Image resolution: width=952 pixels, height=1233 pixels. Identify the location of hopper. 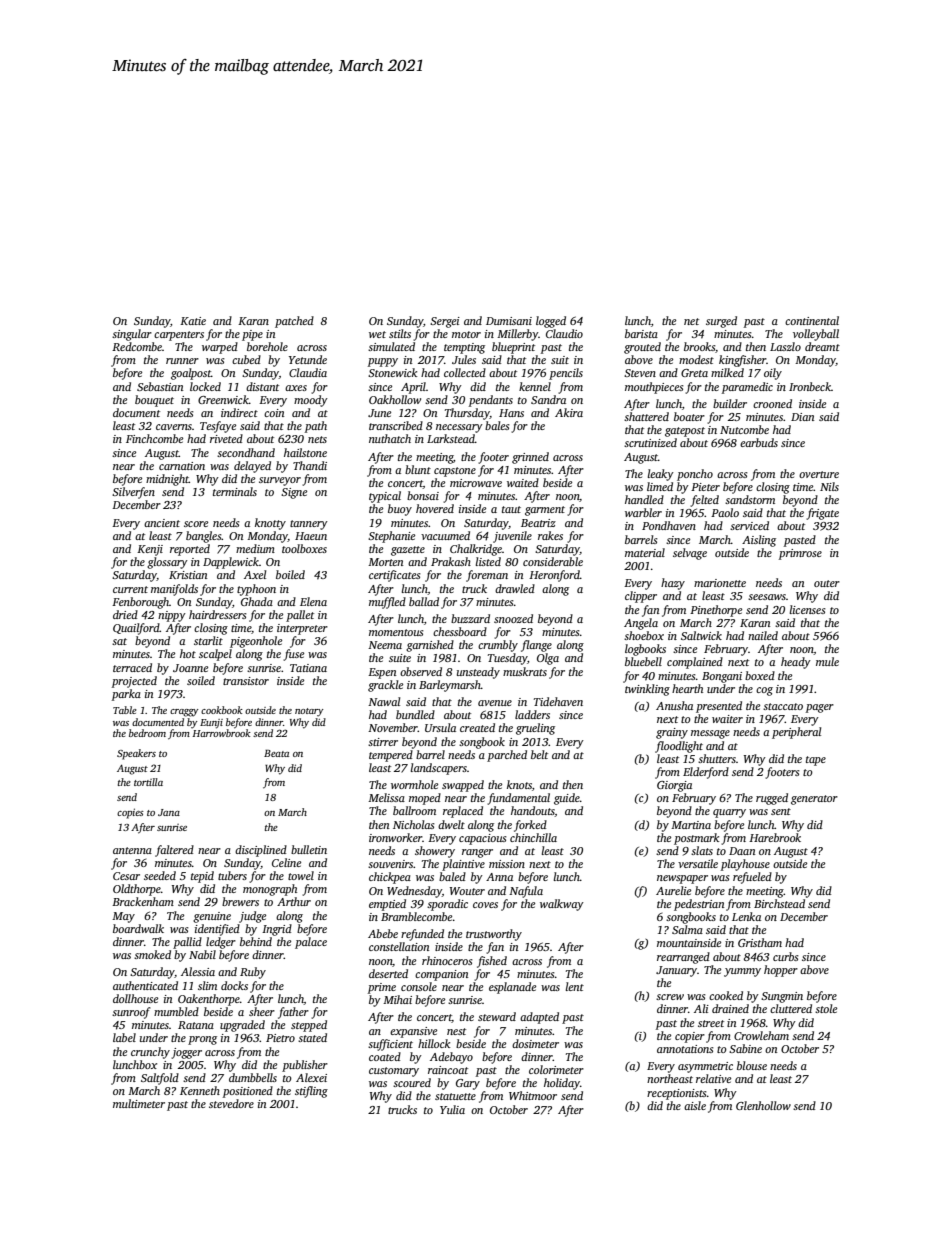
(781, 971).
